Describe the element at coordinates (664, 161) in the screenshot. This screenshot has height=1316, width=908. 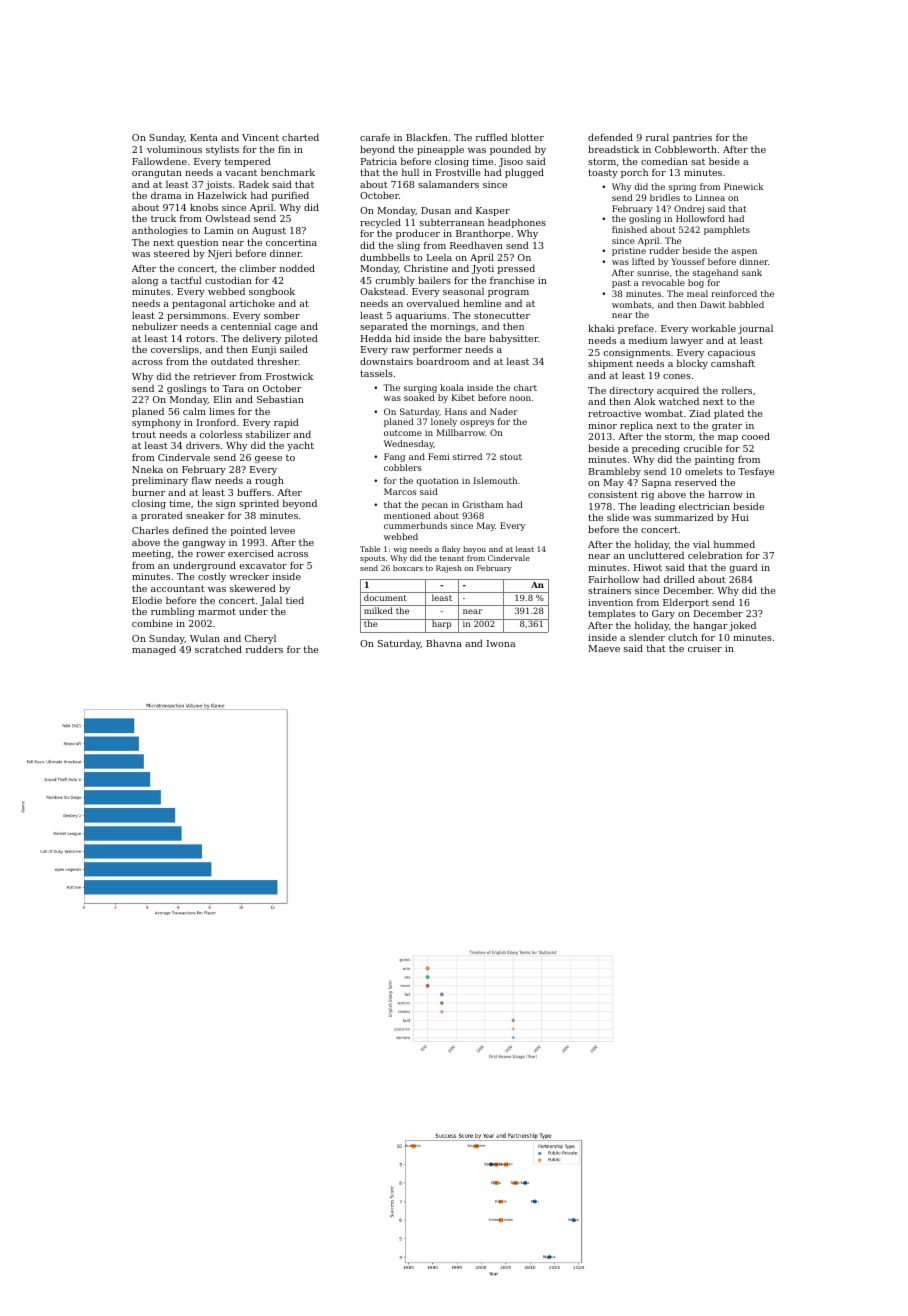
I see `comedian` at that location.
